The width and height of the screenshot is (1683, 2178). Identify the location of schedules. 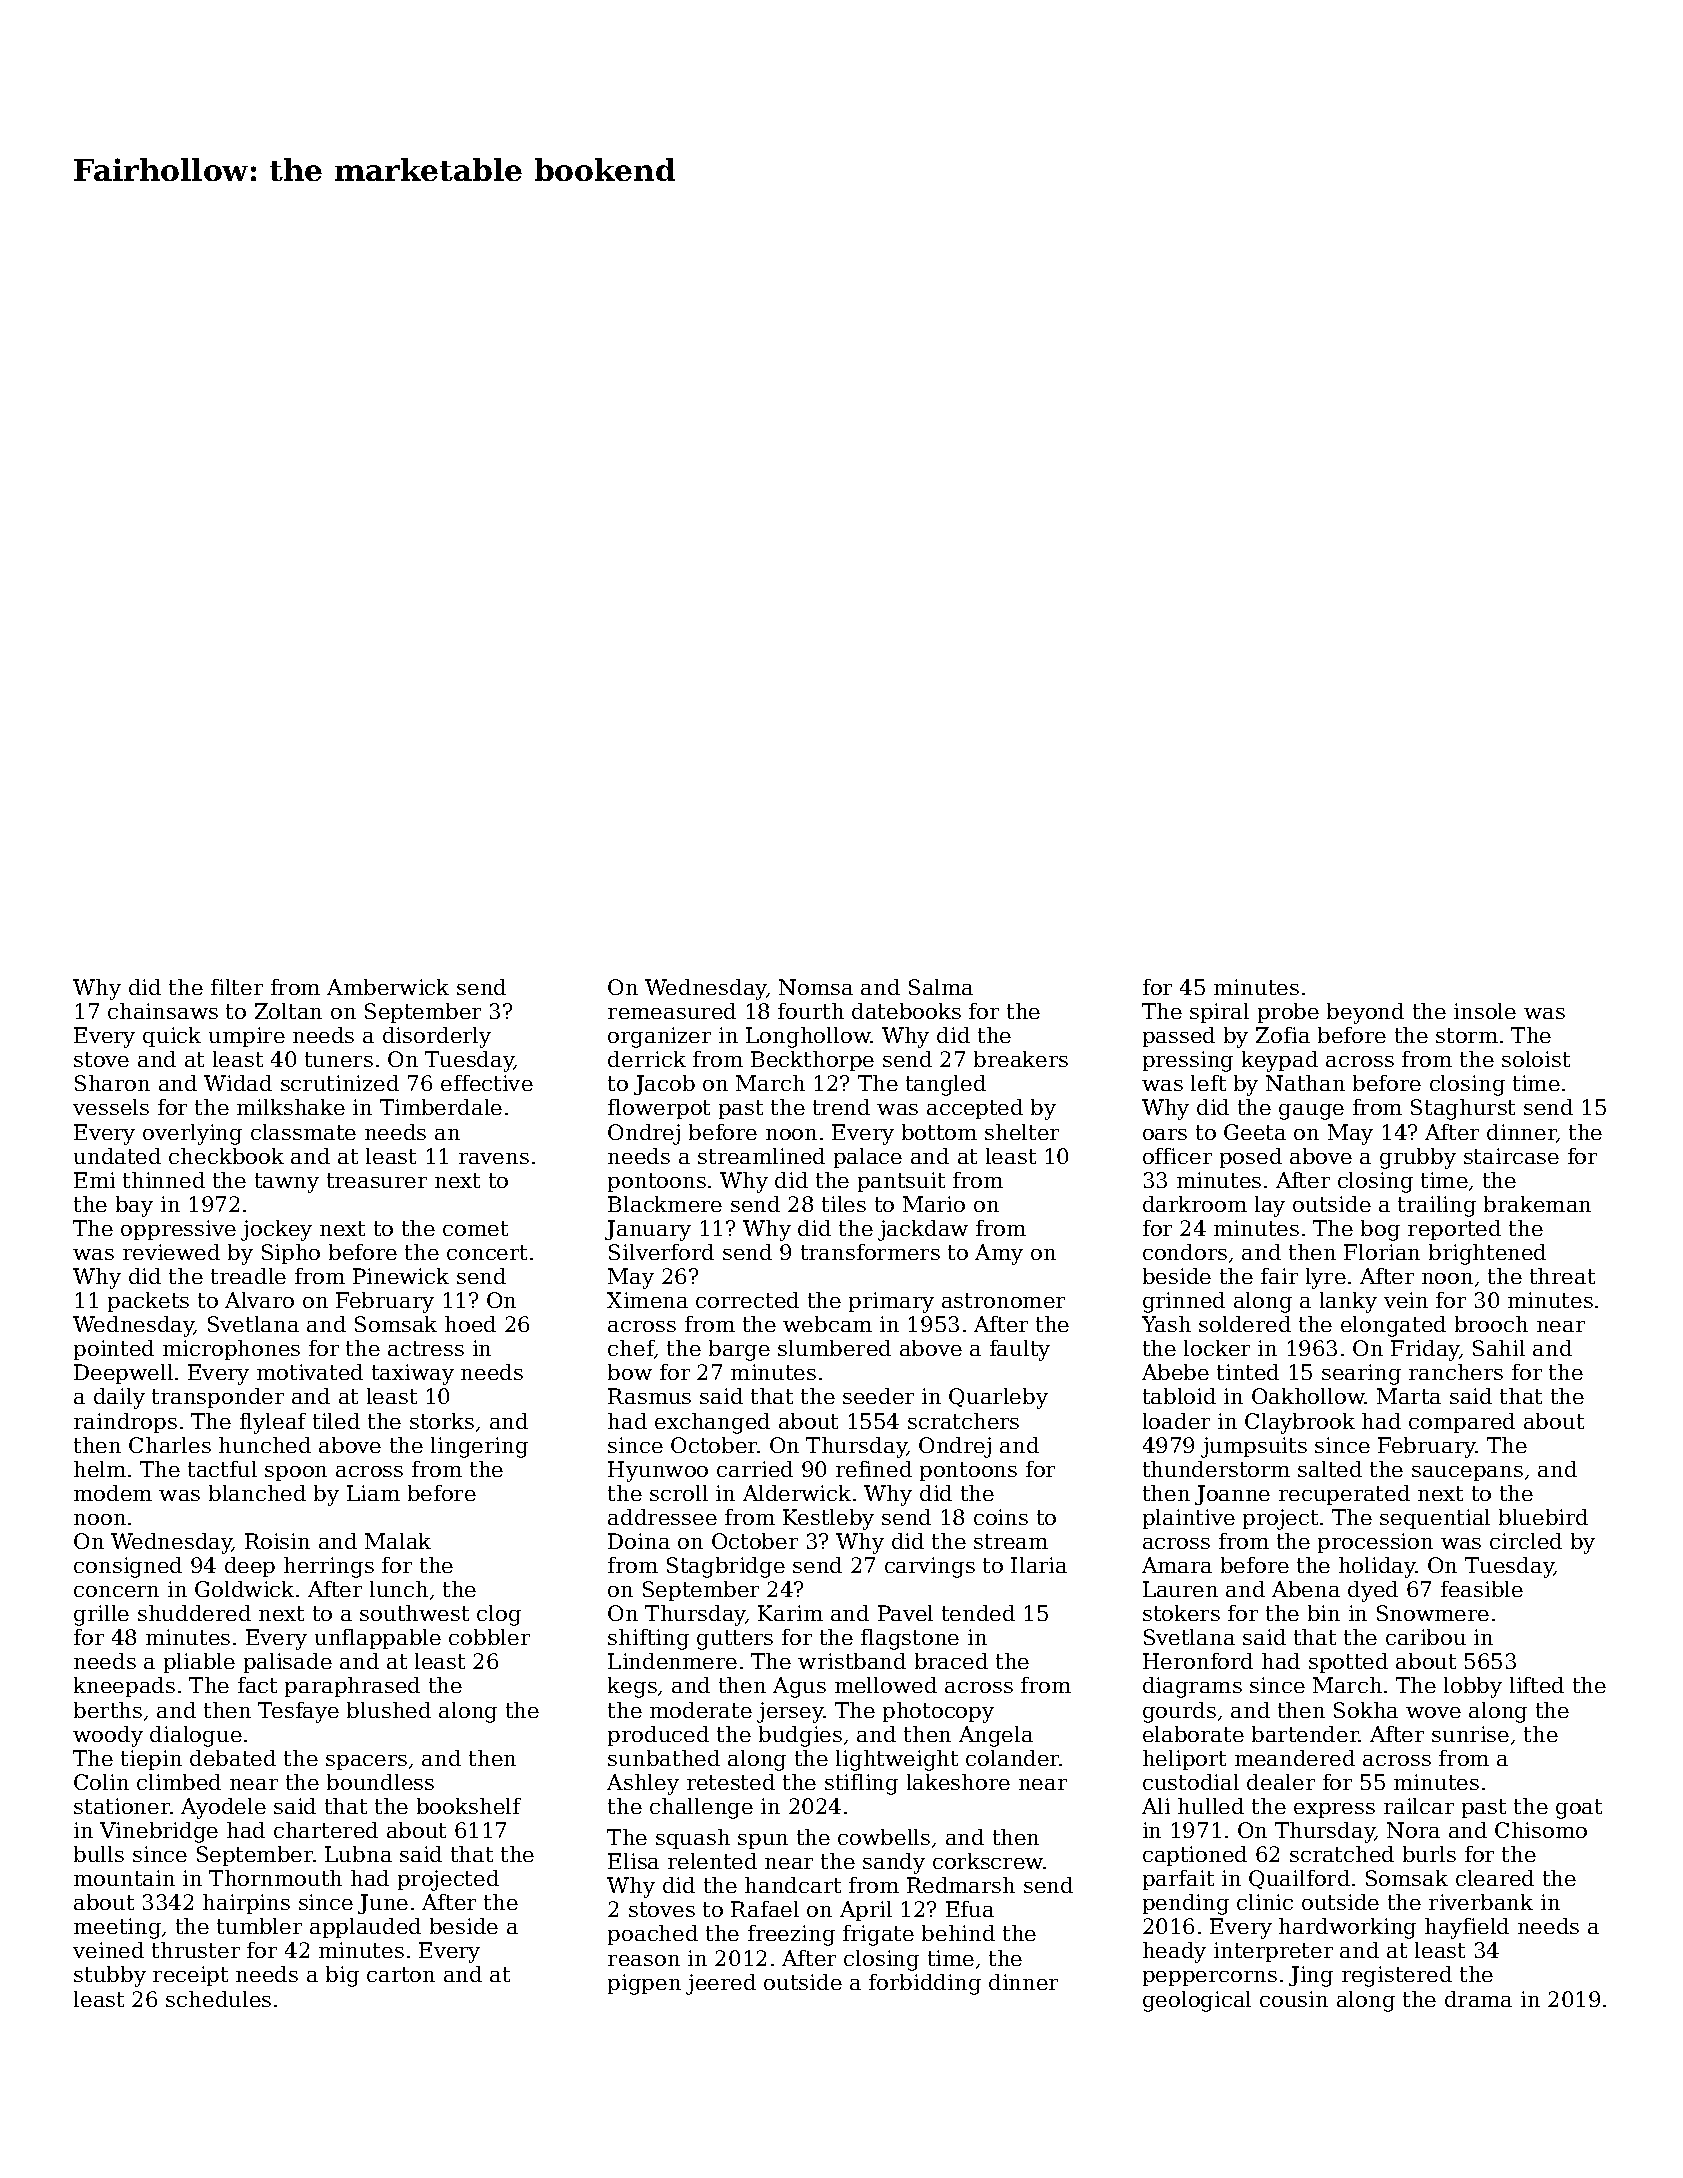
(218, 1999).
